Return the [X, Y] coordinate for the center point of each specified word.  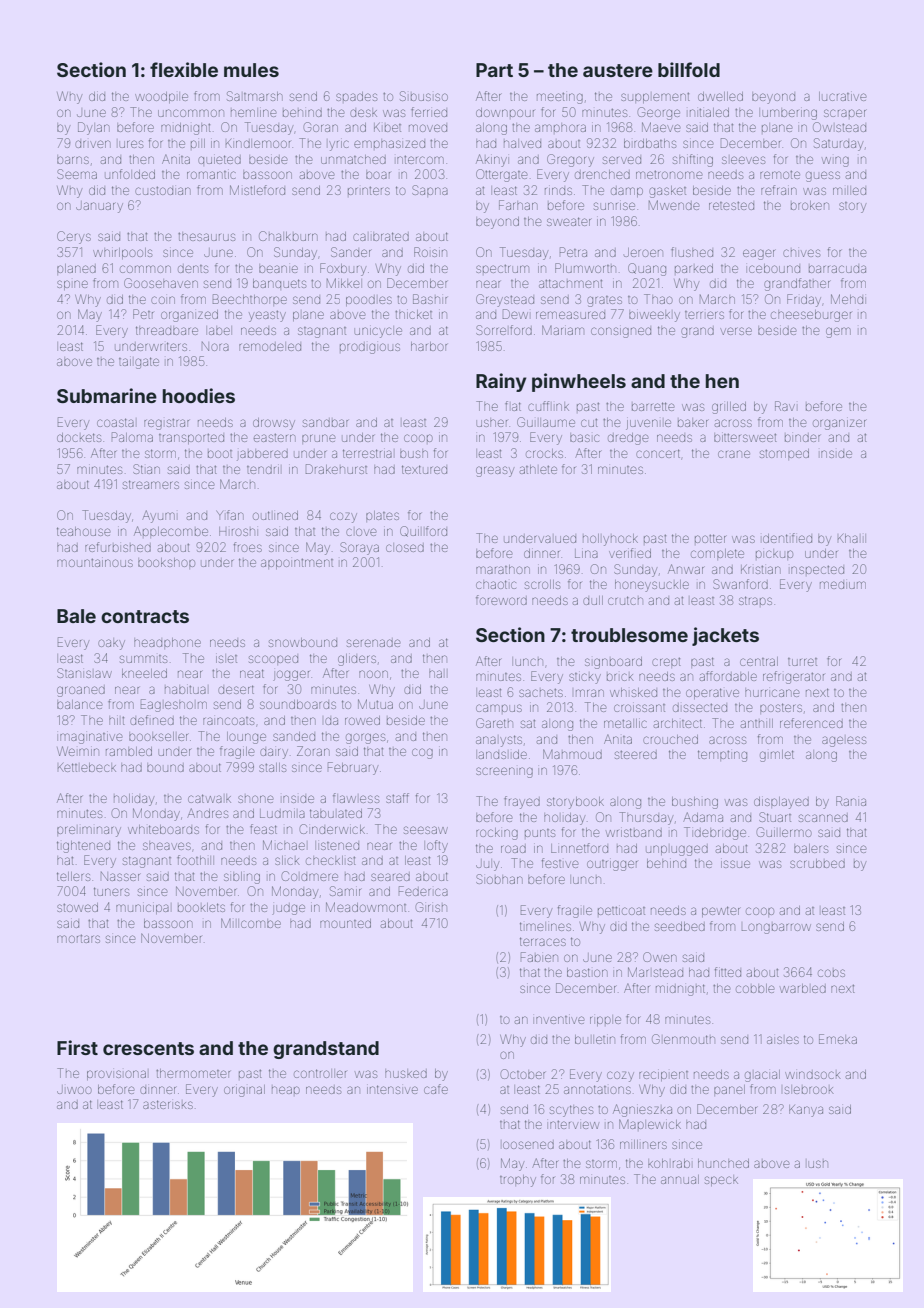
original [244, 1091]
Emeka [838, 1039]
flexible [184, 69]
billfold [689, 69]
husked [406, 1074]
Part [494, 70]
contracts [145, 616]
